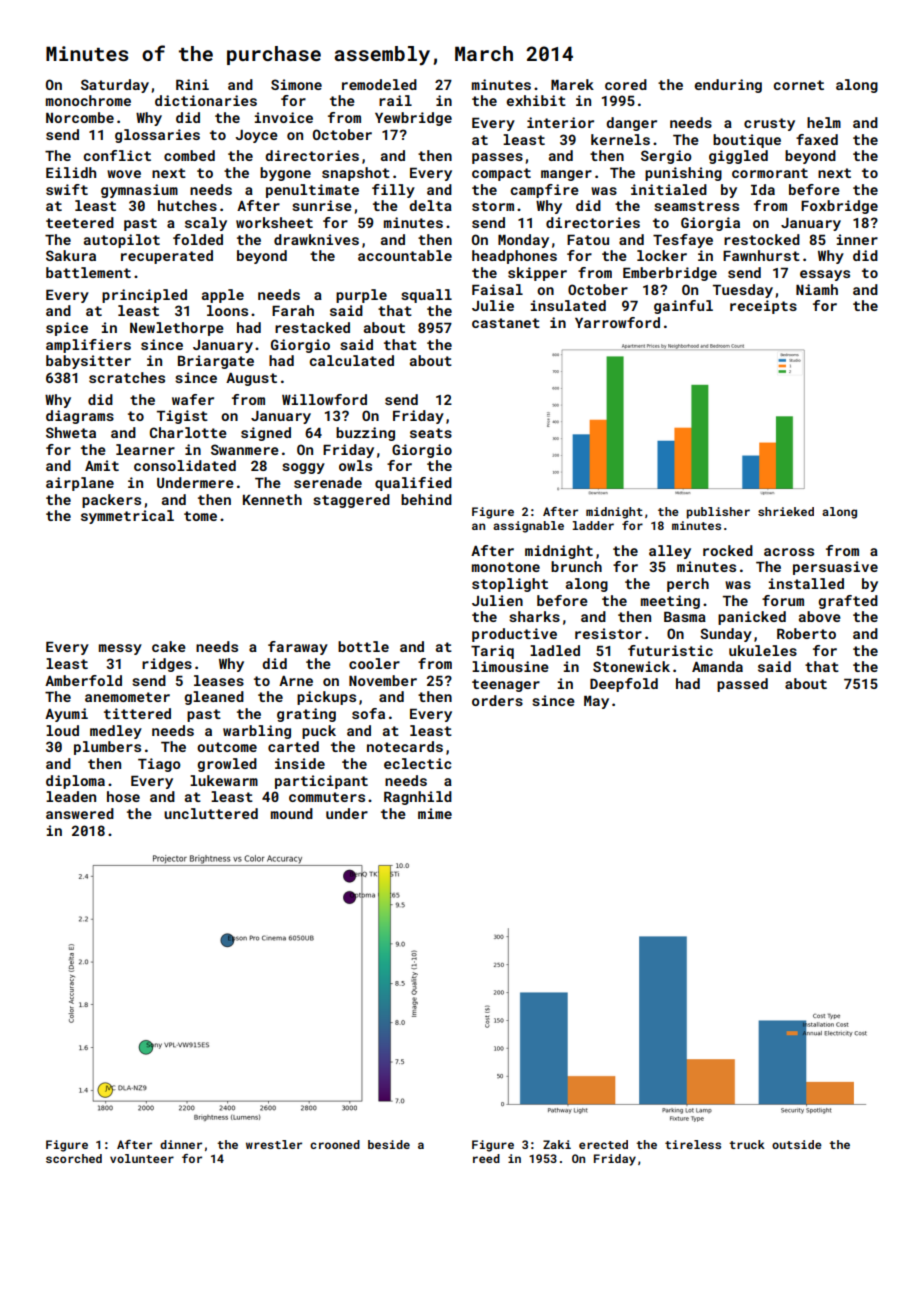 The width and height of the screenshot is (924, 1308). Describe the element at coordinates (718, 513) in the screenshot. I see `publisher` at that location.
